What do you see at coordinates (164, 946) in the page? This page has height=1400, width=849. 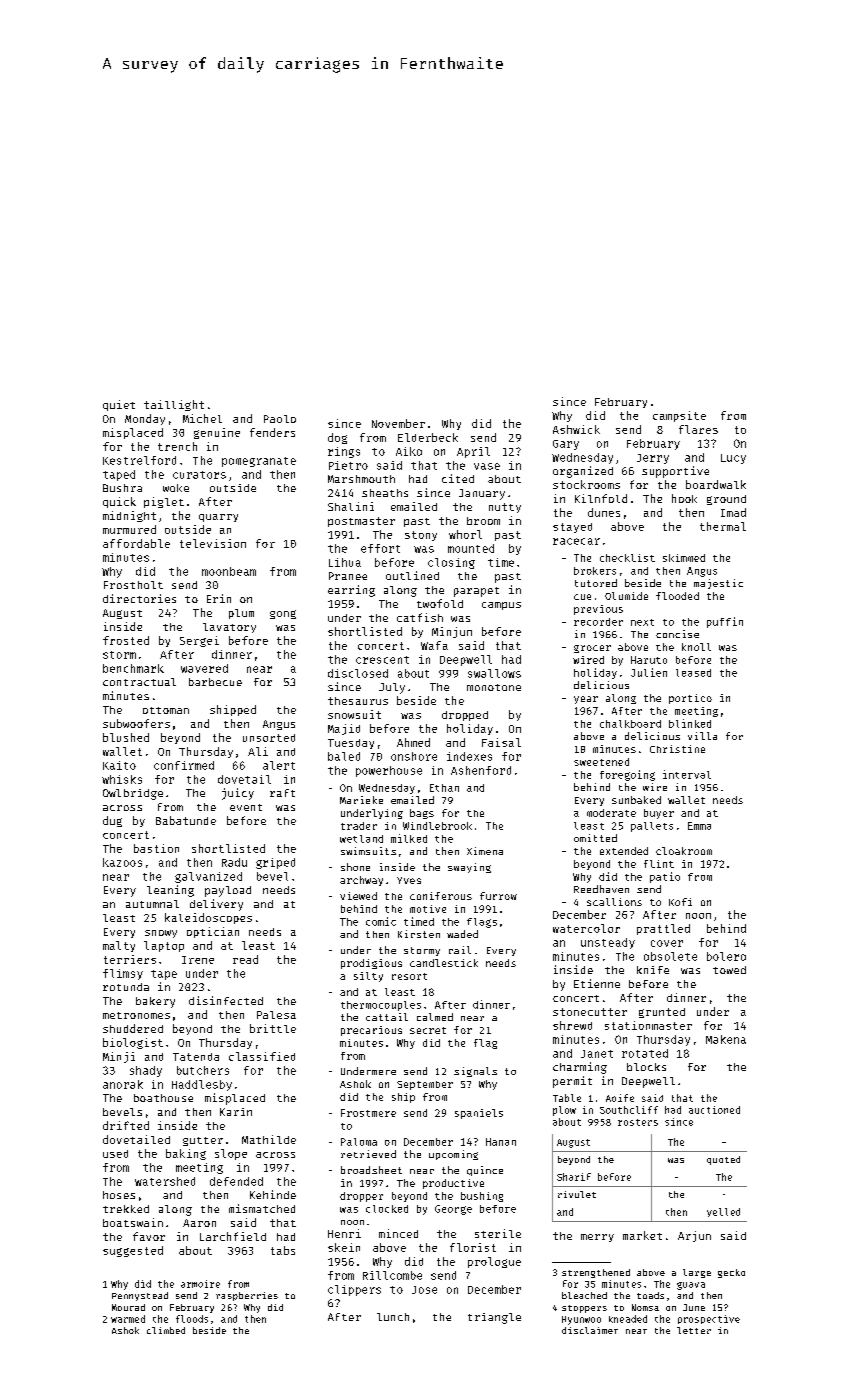 I see `laptop` at bounding box center [164, 946].
